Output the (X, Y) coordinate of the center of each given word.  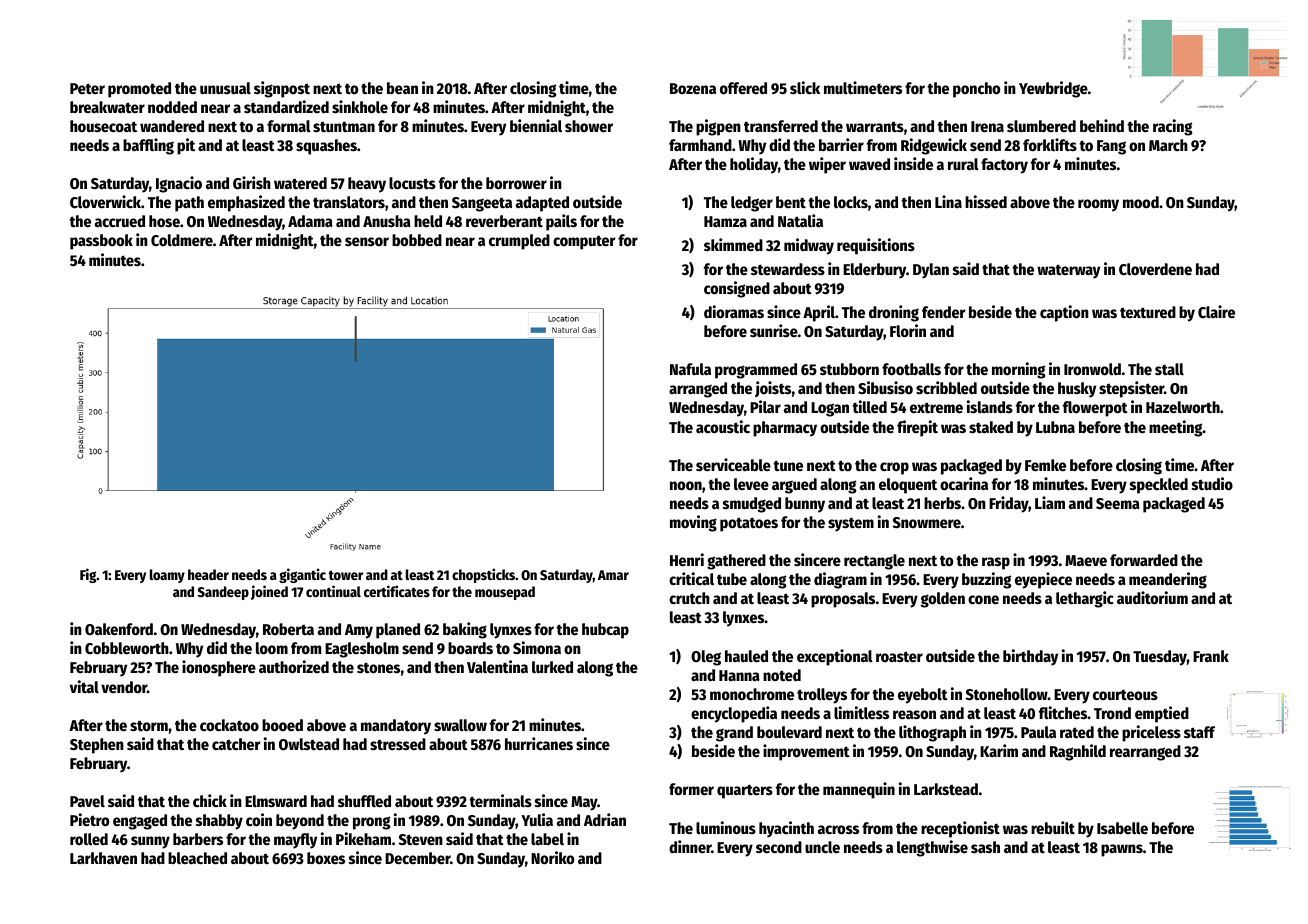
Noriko (552, 857)
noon (686, 485)
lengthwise (932, 848)
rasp (996, 563)
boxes (326, 858)
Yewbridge (1053, 89)
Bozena (693, 88)
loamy (167, 576)
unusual (225, 88)
